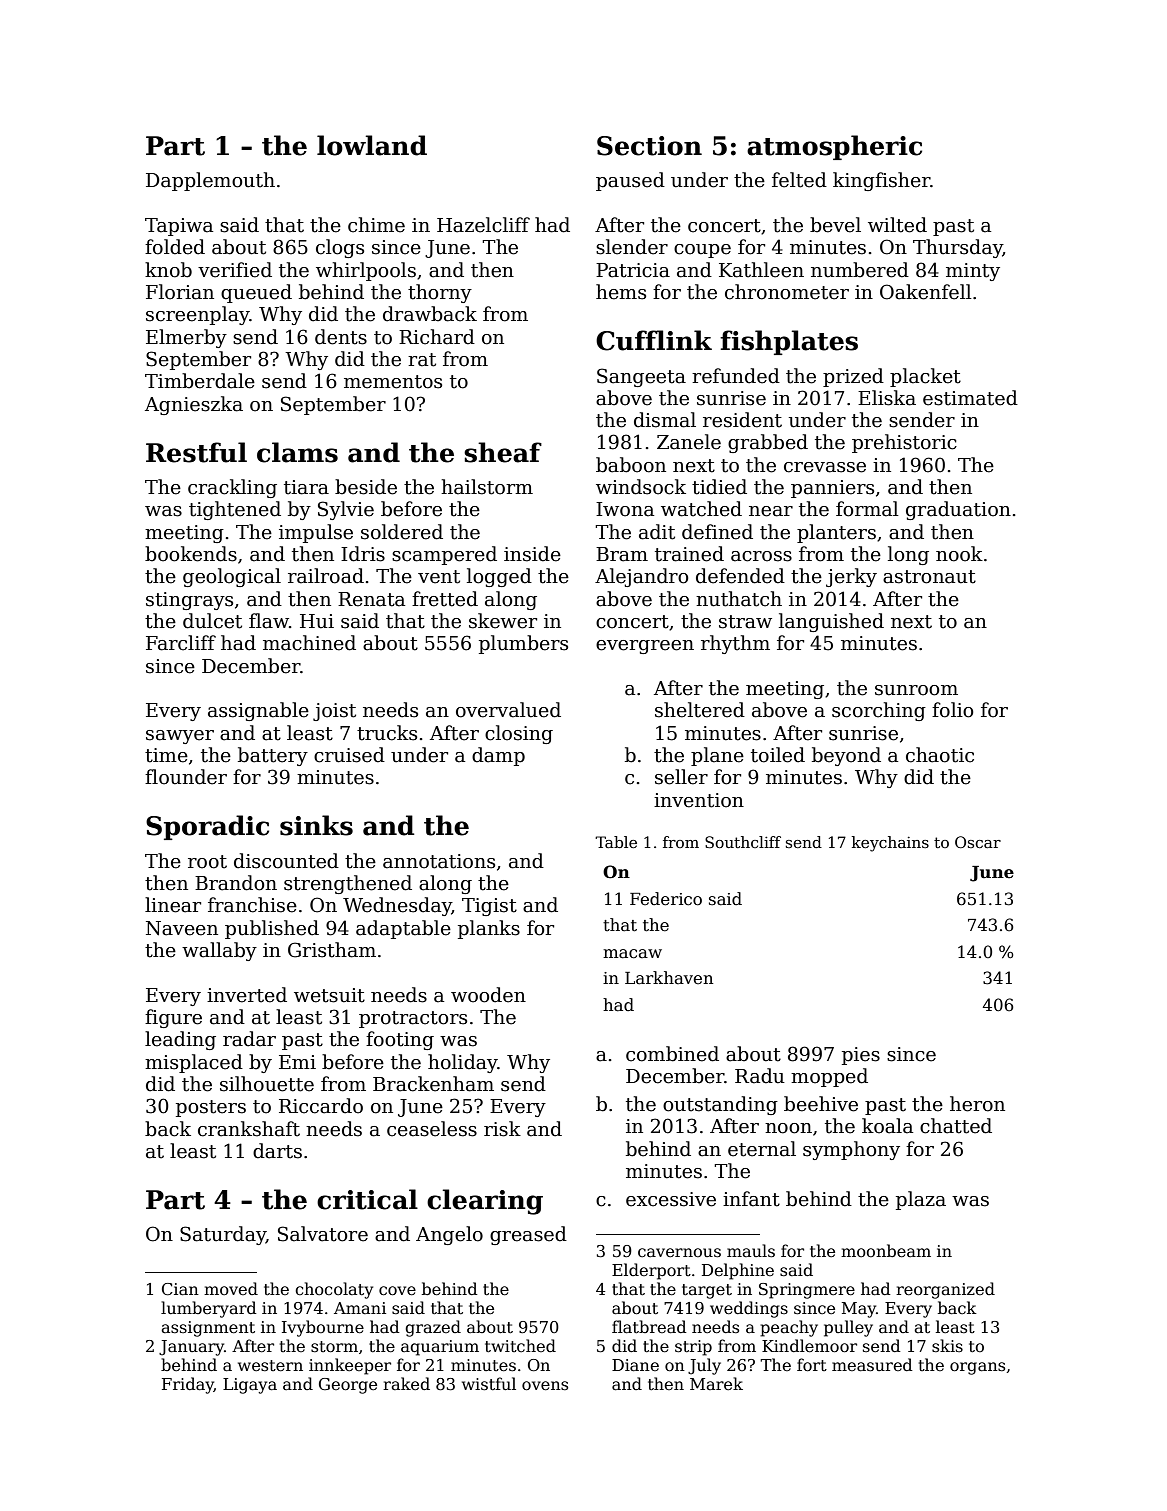 This document has width=1167, height=1511. What do you see at coordinates (270, 1366) in the document?
I see `western` at bounding box center [270, 1366].
